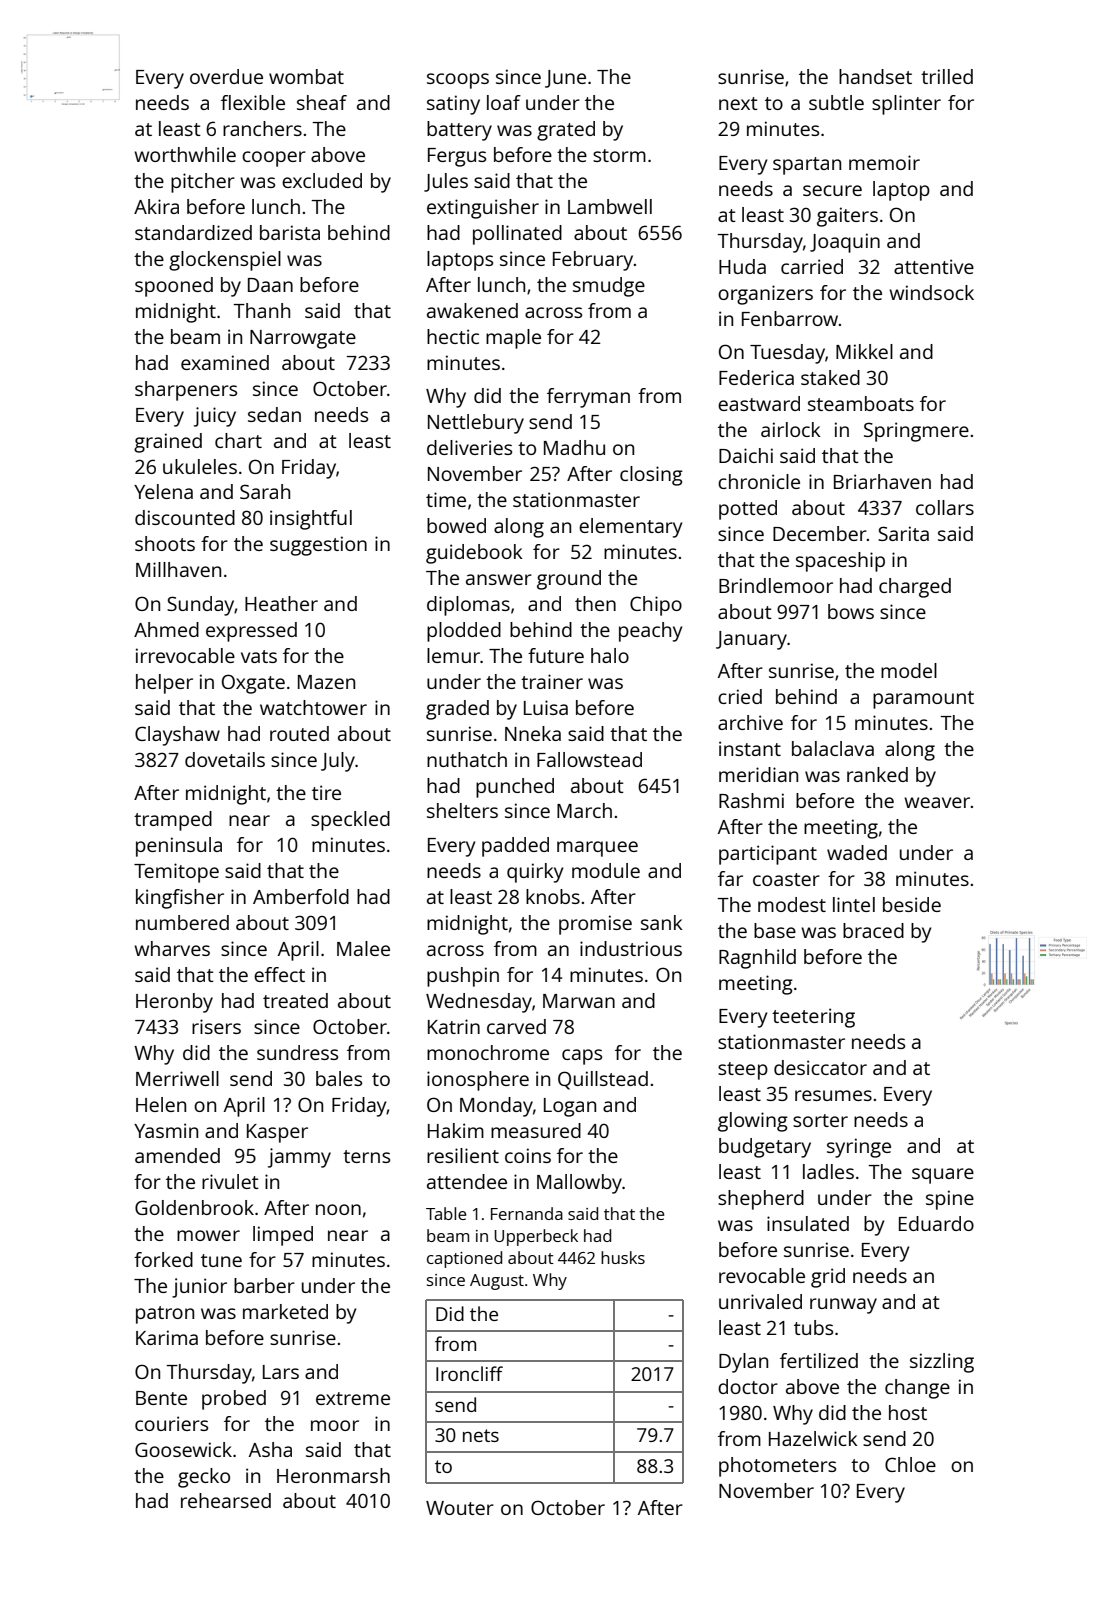  What do you see at coordinates (457, 710) in the screenshot?
I see `graded` at bounding box center [457, 710].
